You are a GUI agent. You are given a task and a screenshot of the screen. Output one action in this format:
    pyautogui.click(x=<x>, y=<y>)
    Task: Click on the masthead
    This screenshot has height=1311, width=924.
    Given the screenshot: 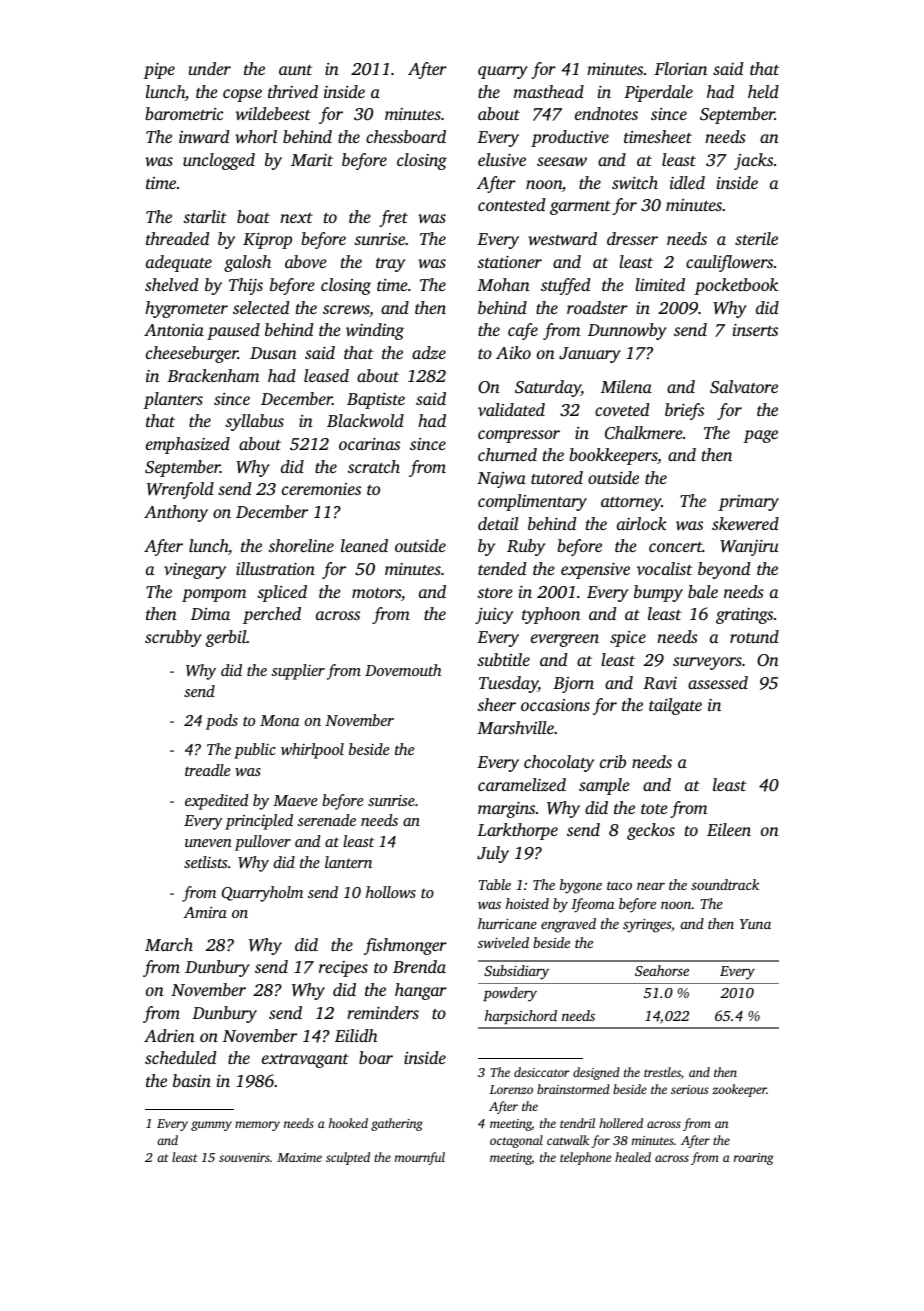 What is the action you would take?
    pyautogui.click(x=549, y=91)
